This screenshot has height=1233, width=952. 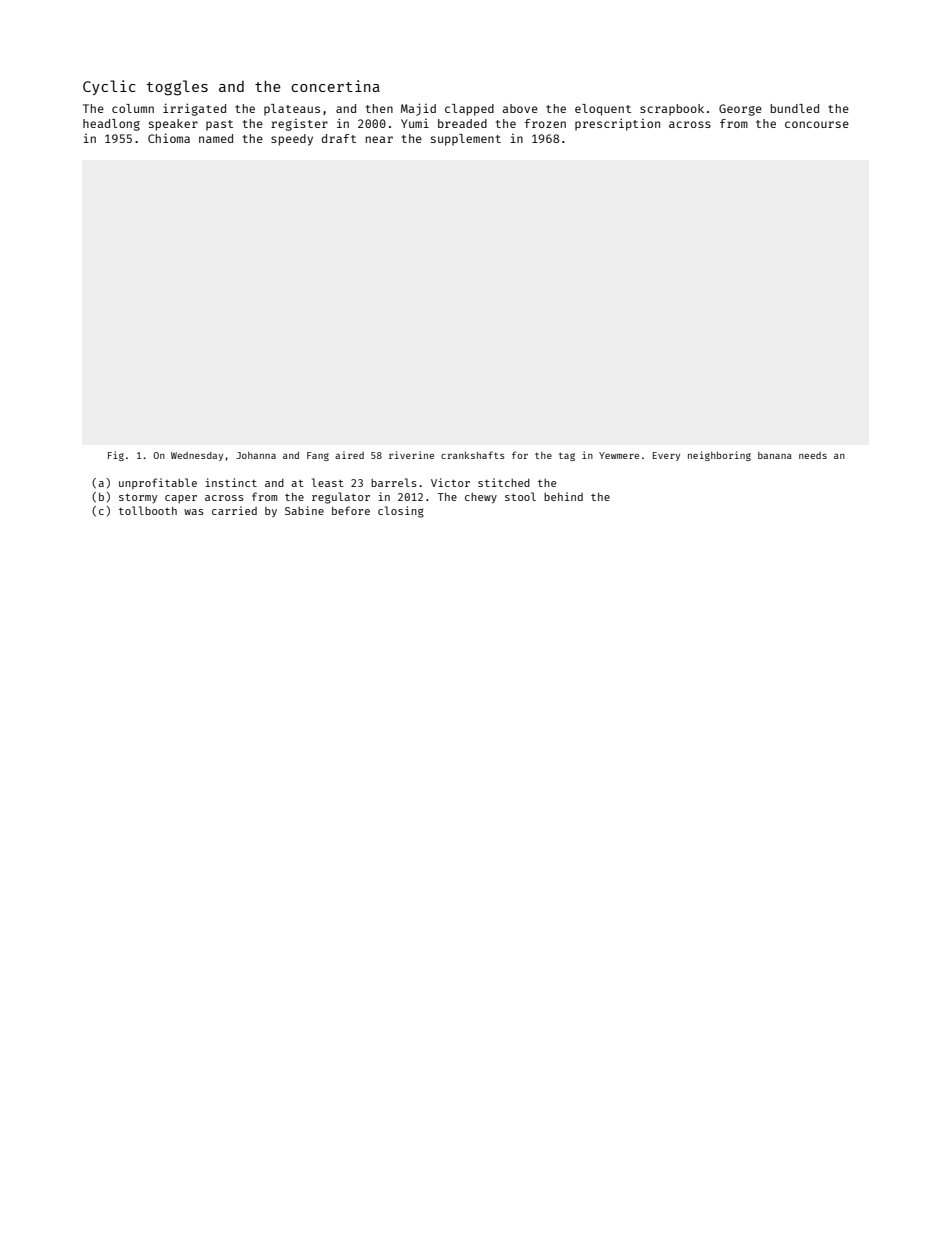 What do you see at coordinates (617, 124) in the screenshot?
I see `prescription` at bounding box center [617, 124].
